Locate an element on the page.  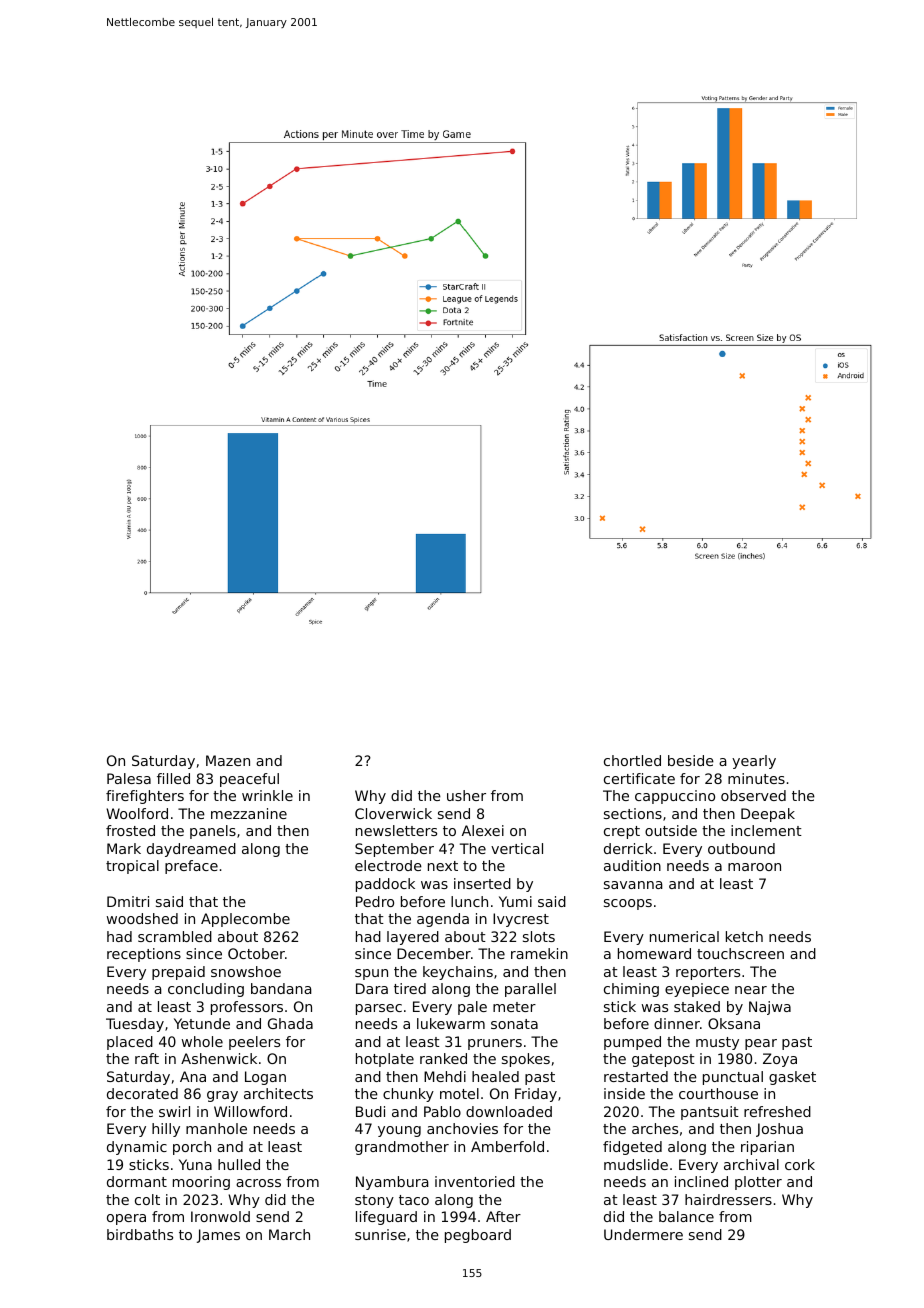
birdbaths is located at coordinates (140, 1234).
